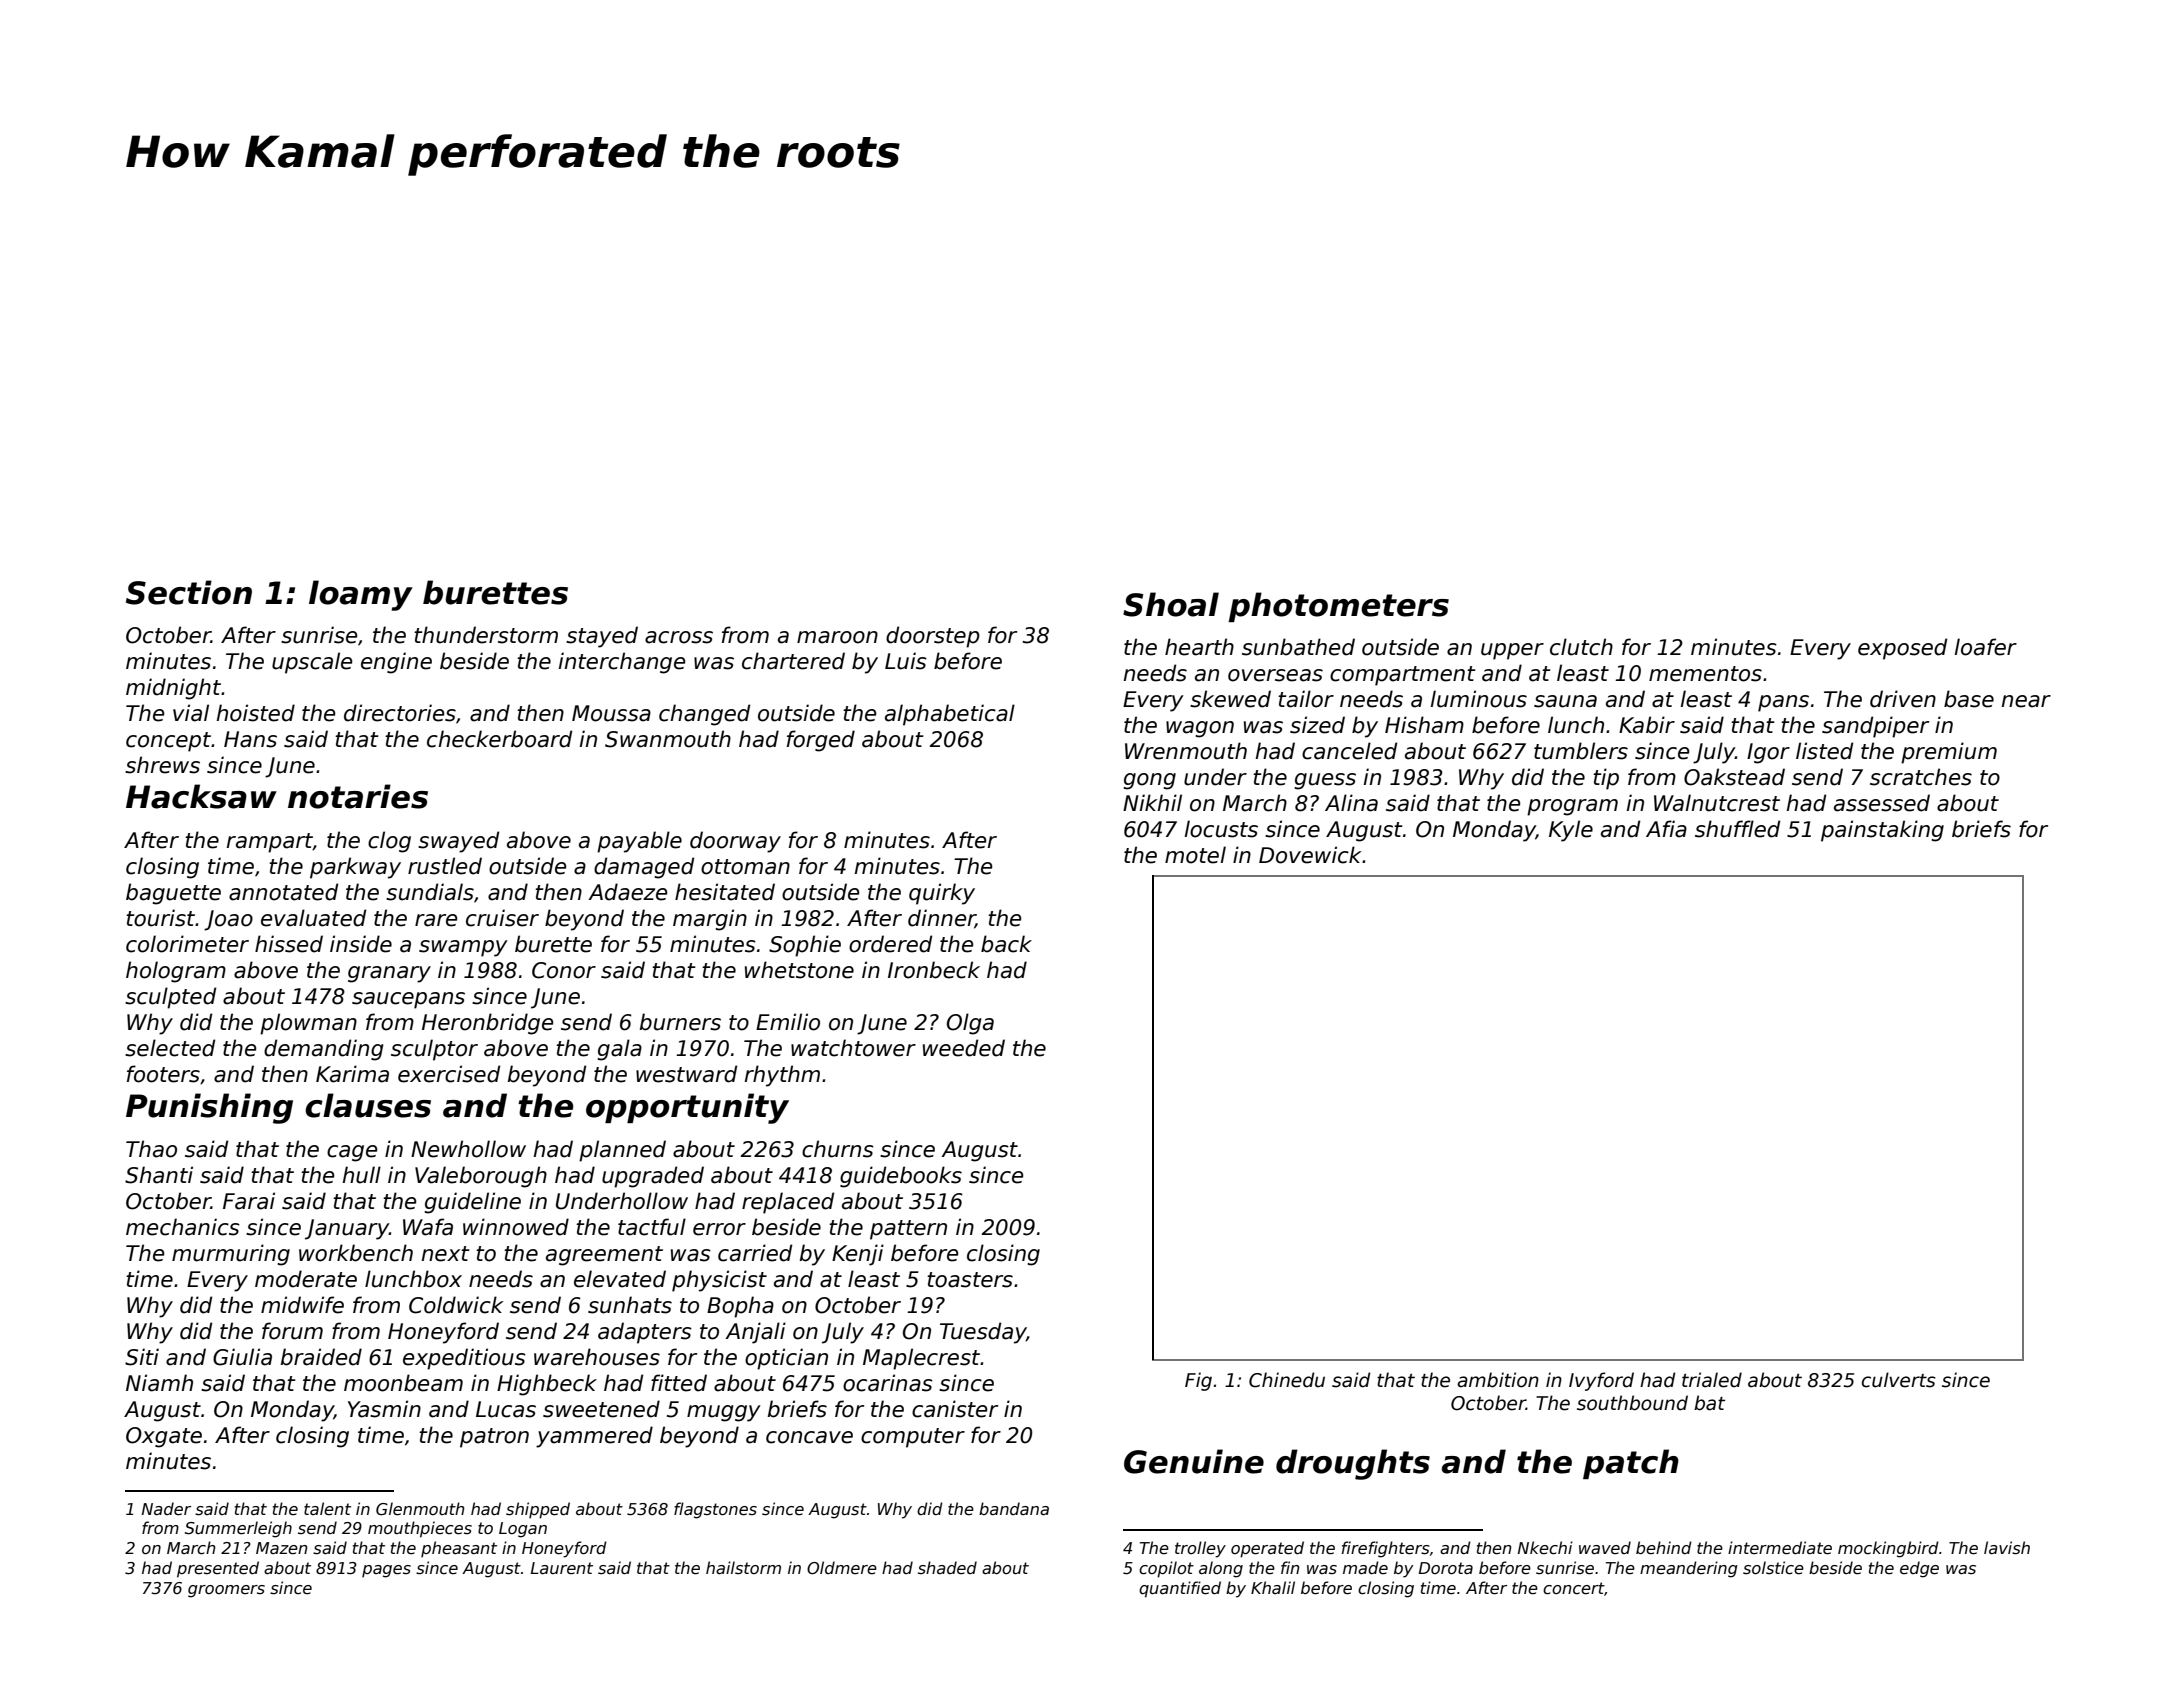 This screenshot has width=2178, height=1683. Describe the element at coordinates (361, 595) in the screenshot. I see `loamy` at that location.
